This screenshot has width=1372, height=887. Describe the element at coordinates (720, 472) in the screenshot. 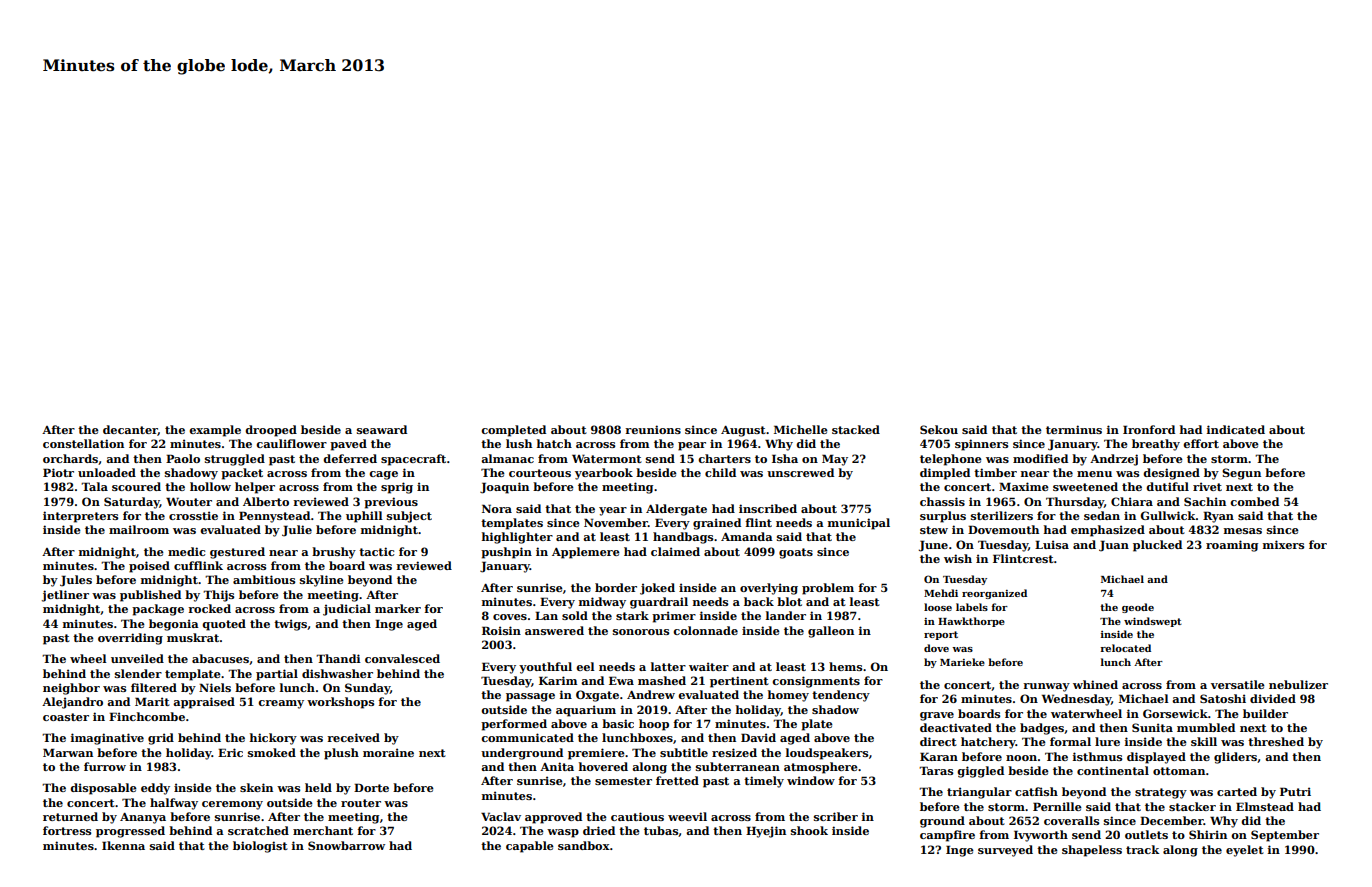

I see `child` at that location.
